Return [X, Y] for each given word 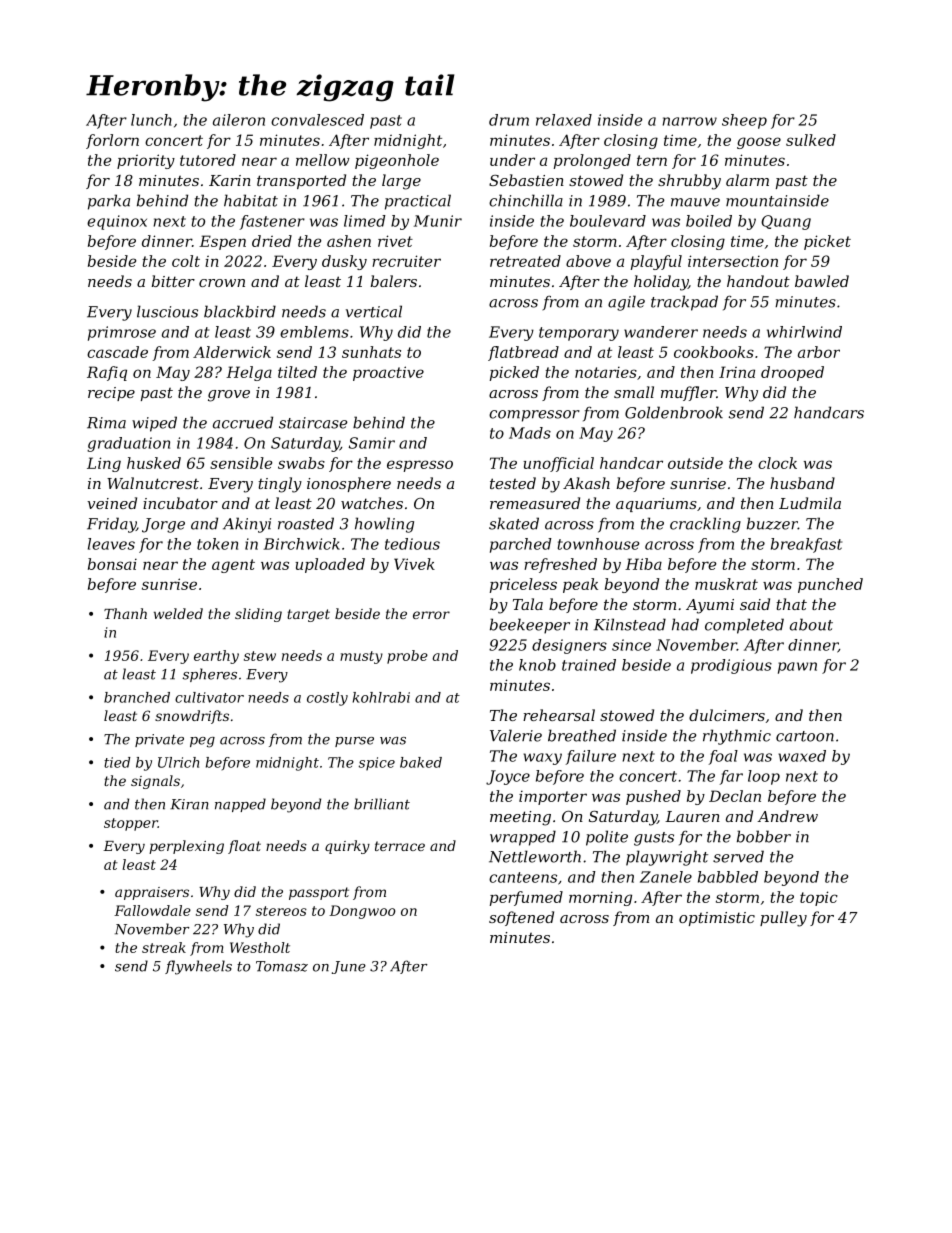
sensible [241, 463]
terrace [400, 846]
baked [421, 762]
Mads [530, 433]
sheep [744, 121]
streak [164, 947]
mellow [323, 160]
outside [695, 463]
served [738, 856]
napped [240, 805]
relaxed [564, 120]
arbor [819, 352]
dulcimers [727, 715]
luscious [167, 311]
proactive [388, 373]
